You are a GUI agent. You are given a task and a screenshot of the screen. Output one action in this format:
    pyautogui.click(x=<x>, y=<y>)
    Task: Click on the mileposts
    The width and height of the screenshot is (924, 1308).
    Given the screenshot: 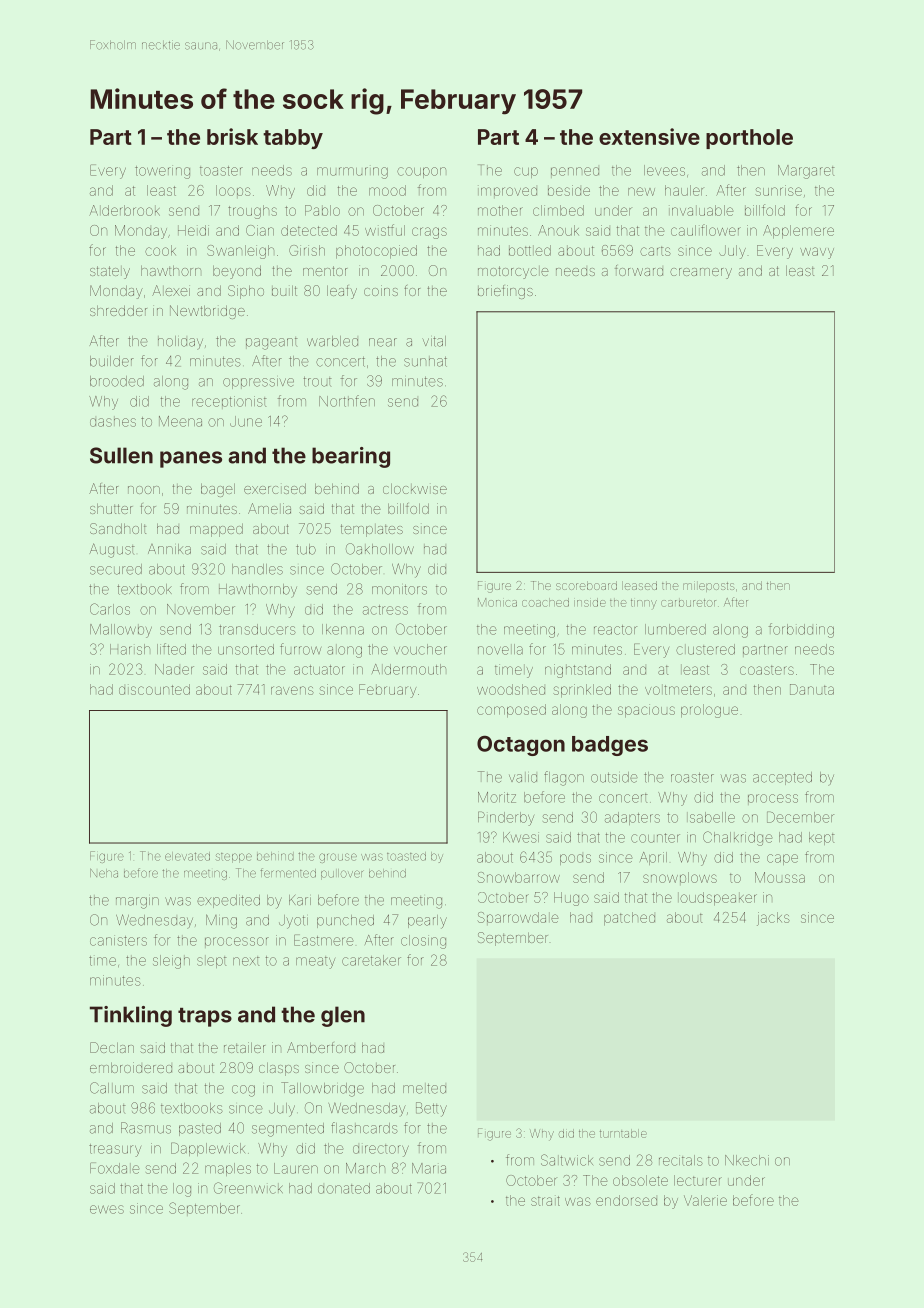 What is the action you would take?
    pyautogui.click(x=709, y=587)
